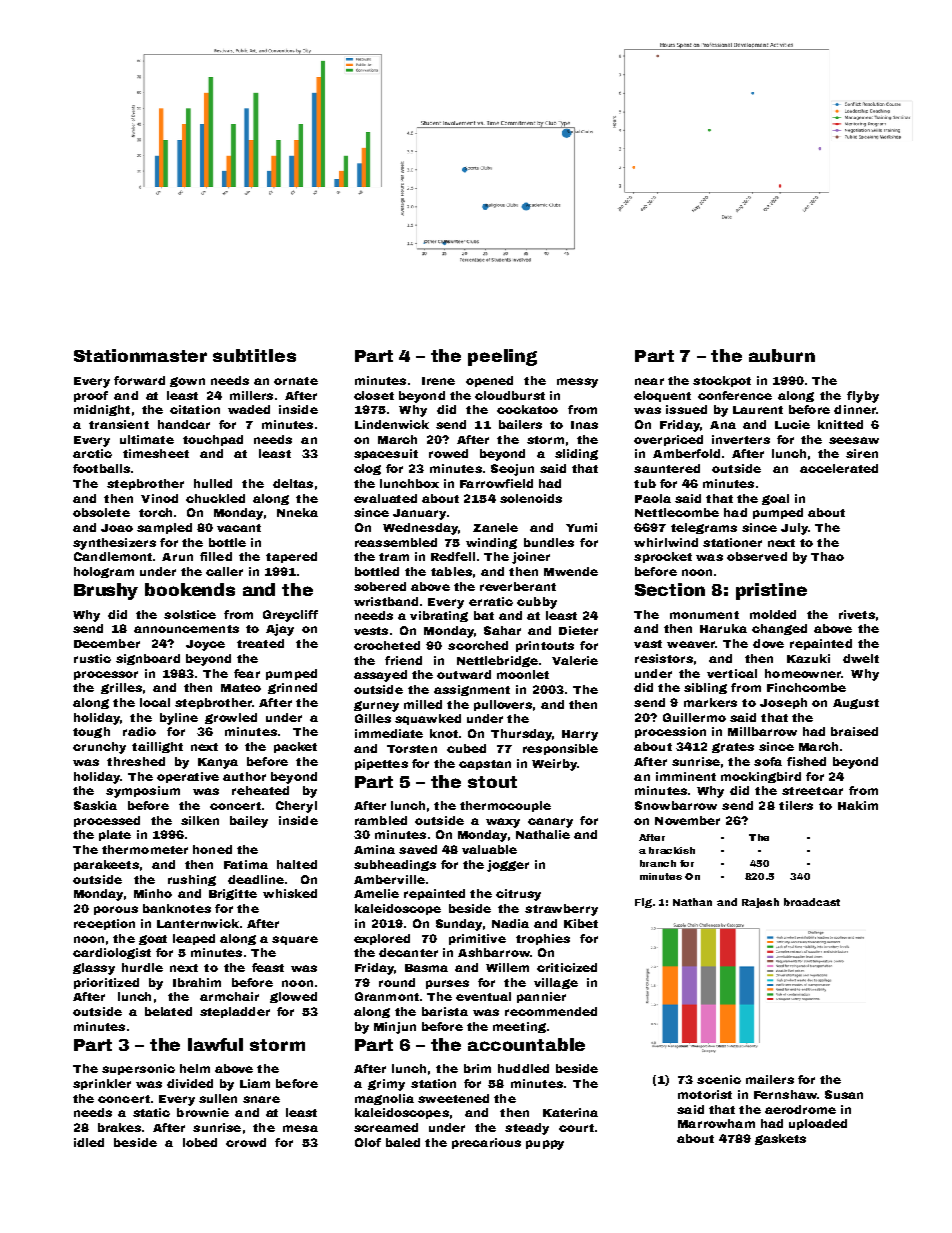 The width and height of the screenshot is (952, 1233). I want to click on rivets, so click(857, 614).
